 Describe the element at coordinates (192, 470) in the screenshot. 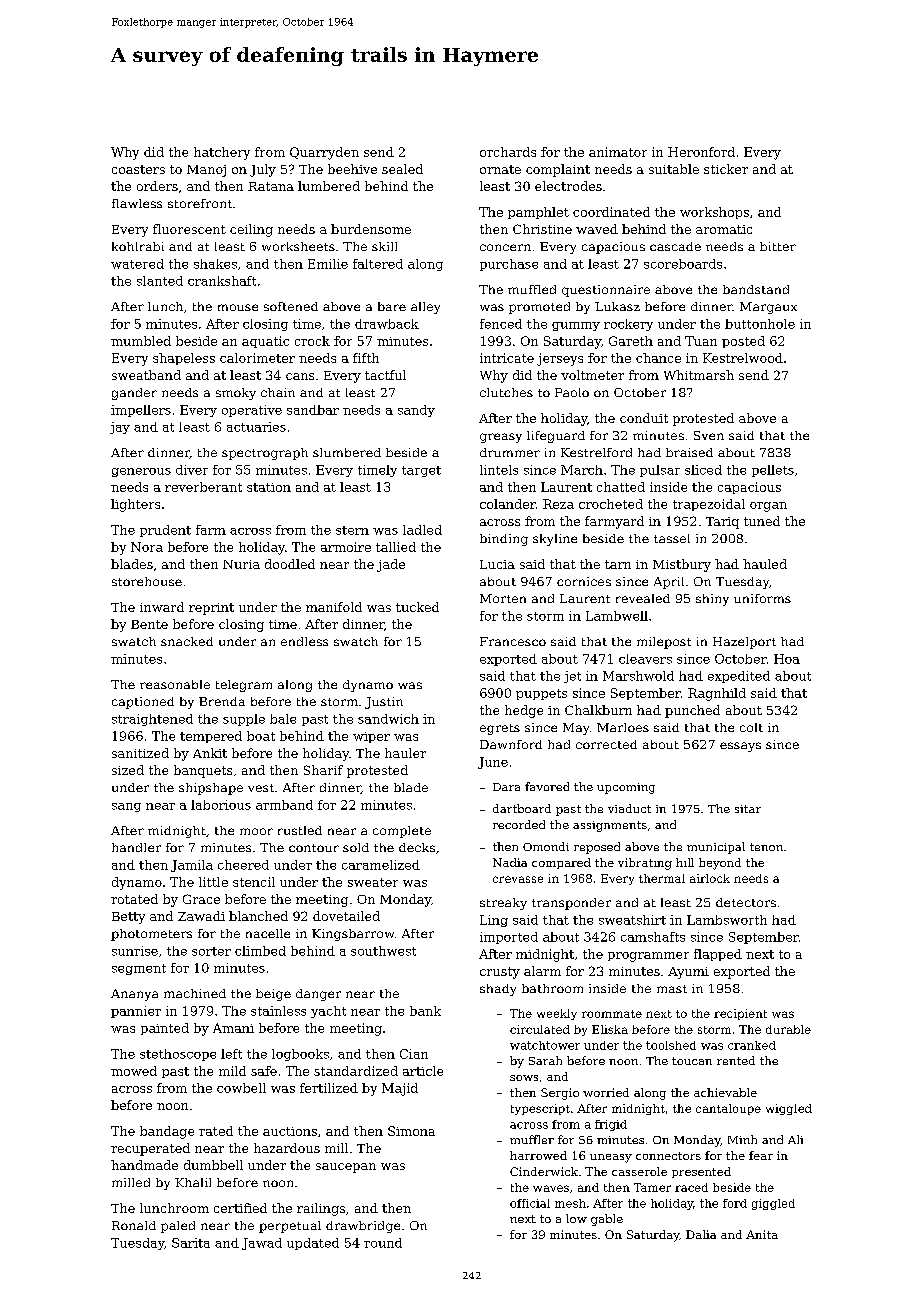

I see `diver` at that location.
